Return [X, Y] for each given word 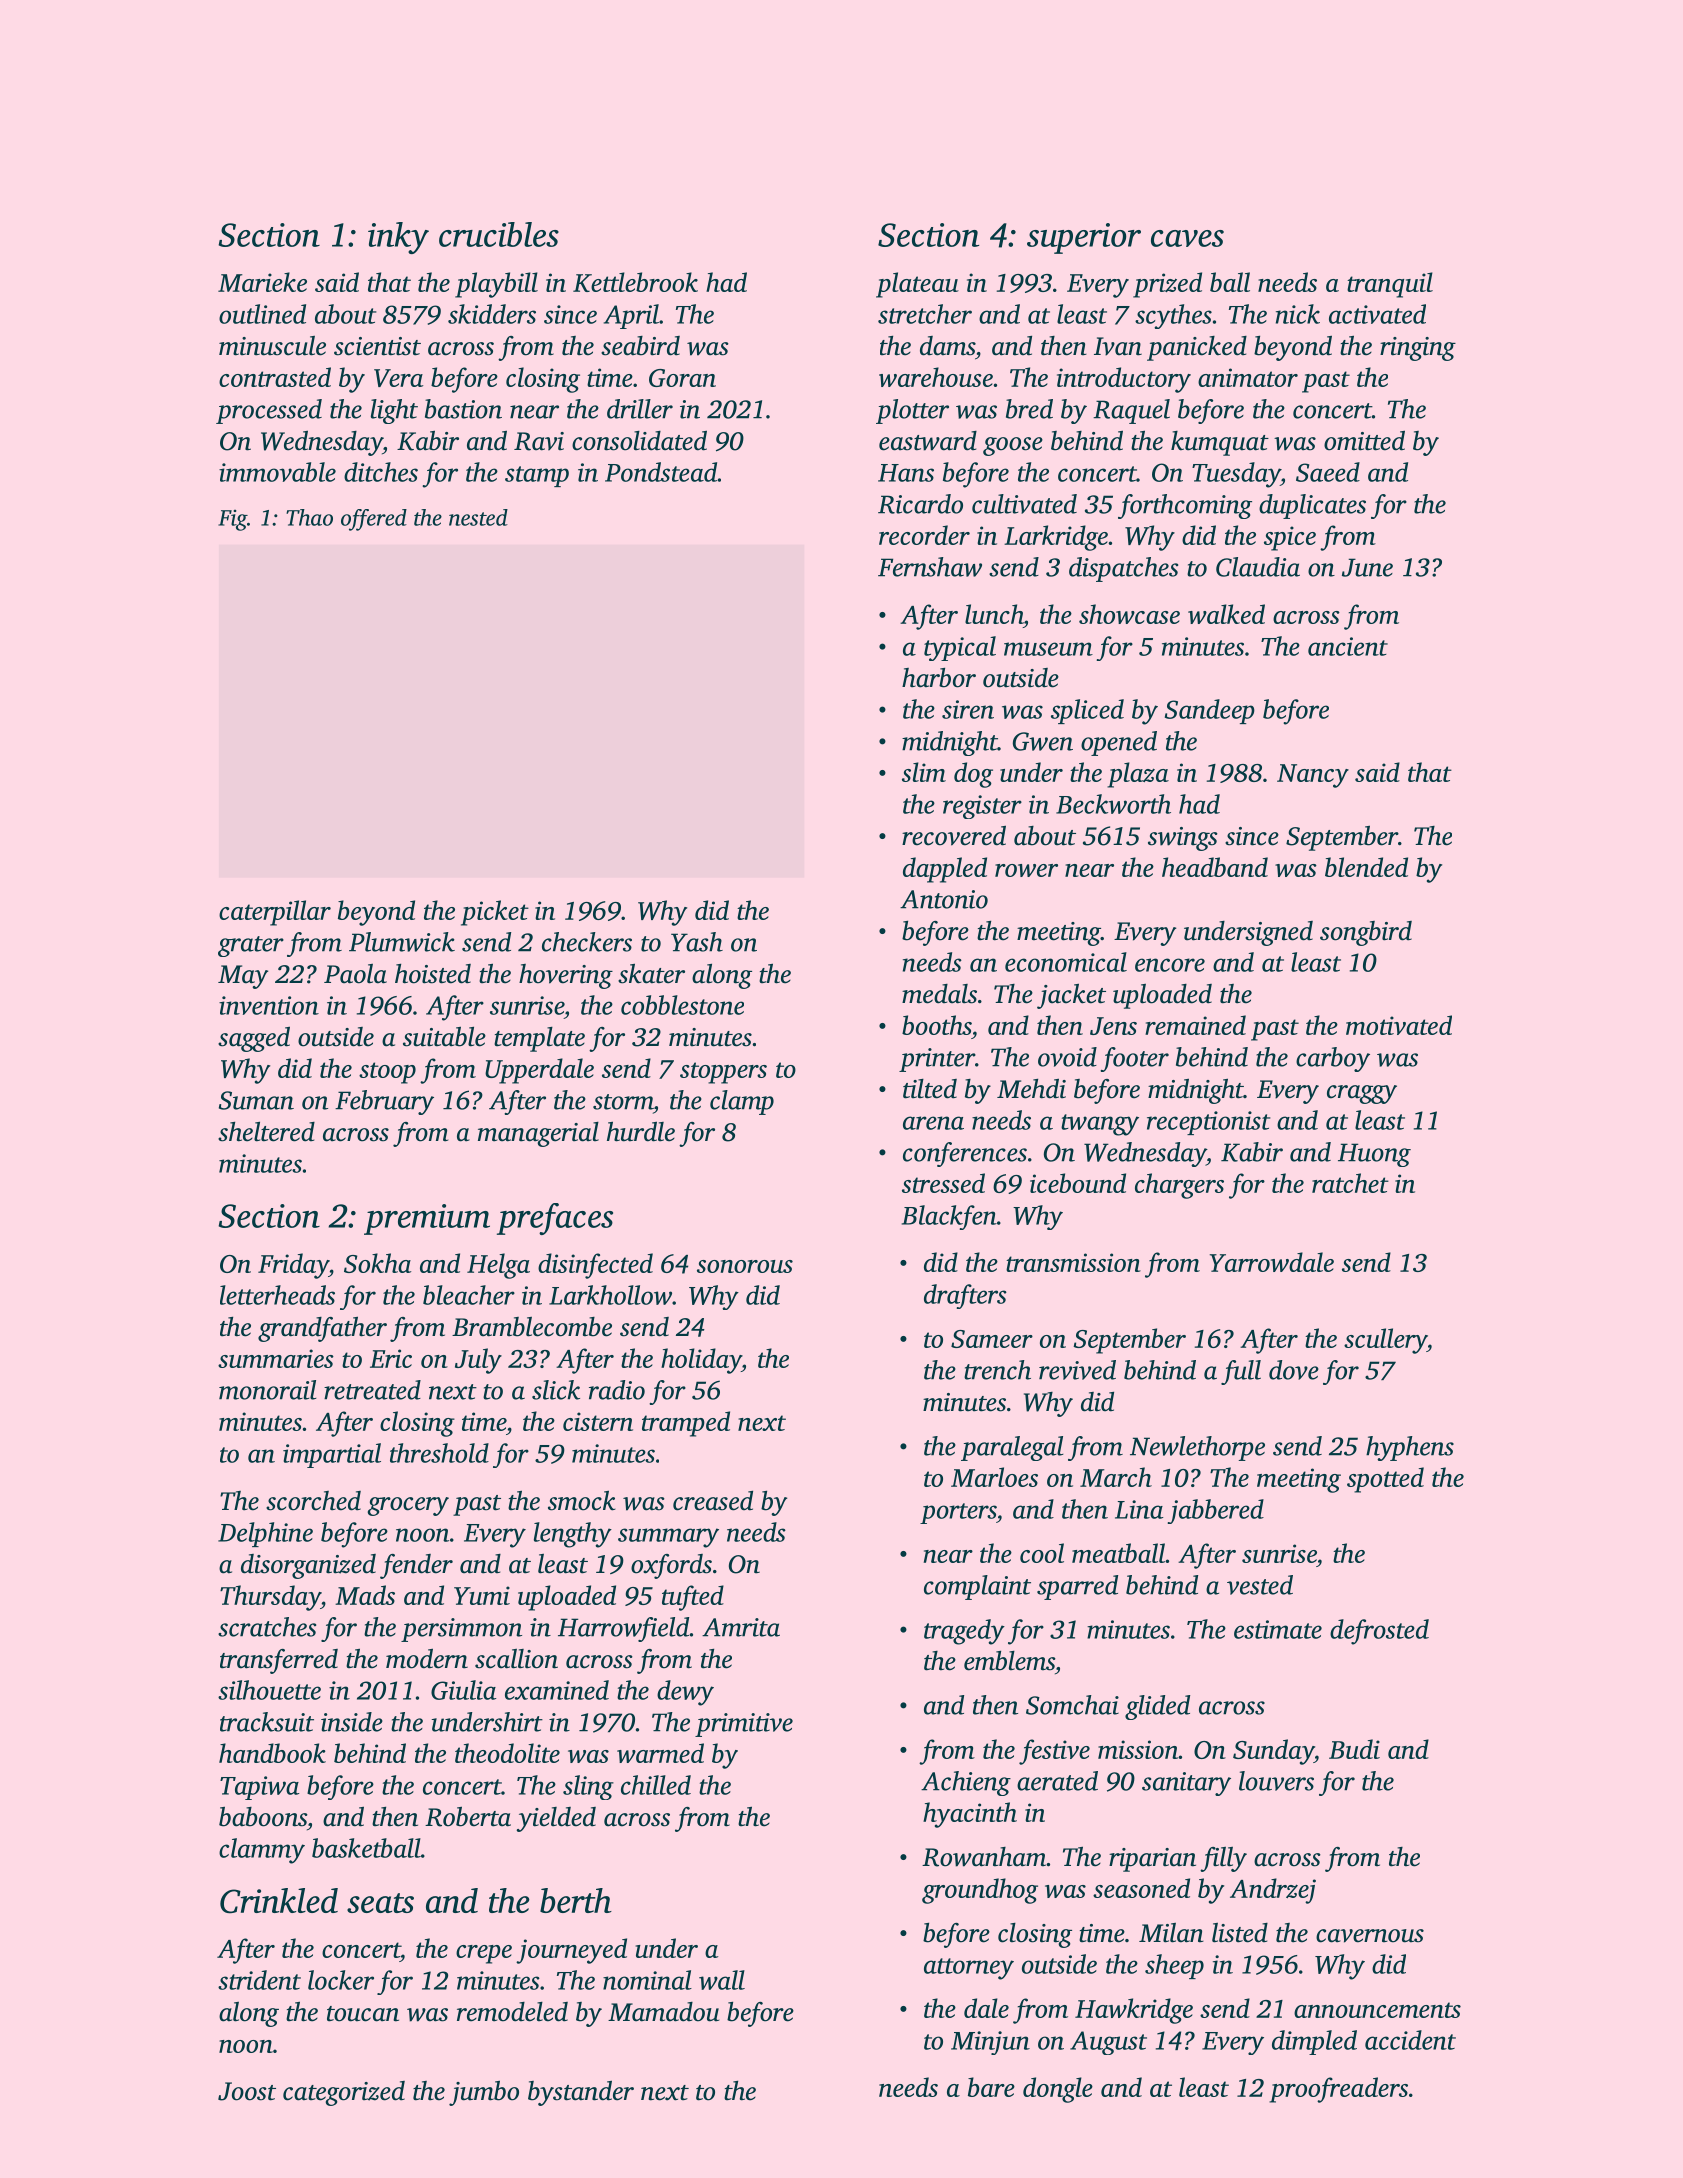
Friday [293, 1266]
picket [495, 913]
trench [997, 1370]
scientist [377, 346]
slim [924, 772]
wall [722, 1980]
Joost [247, 2091]
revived [1077, 1370]
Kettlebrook [635, 282]
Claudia [1258, 567]
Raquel [1131, 411]
